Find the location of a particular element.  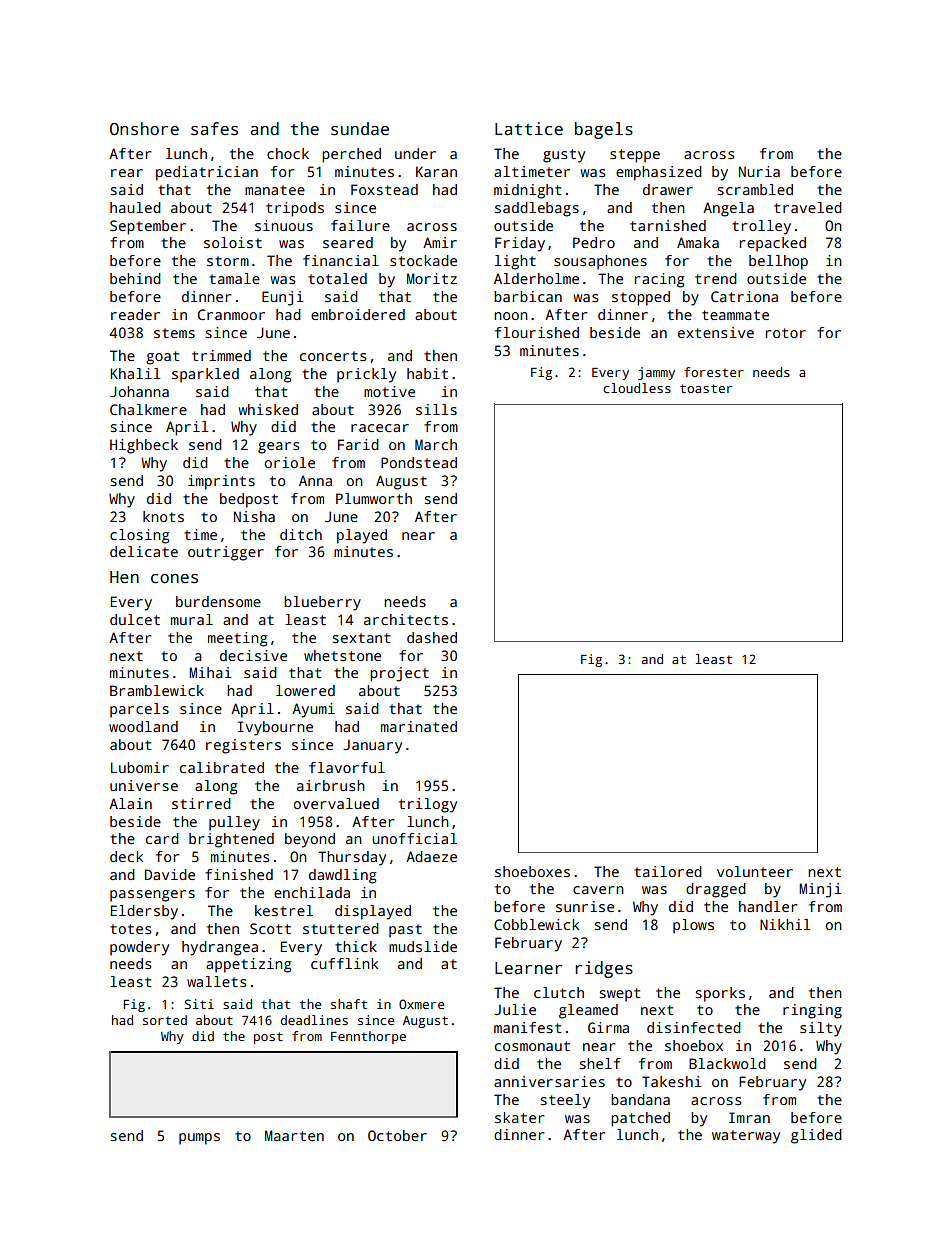

Karan is located at coordinates (436, 171).
